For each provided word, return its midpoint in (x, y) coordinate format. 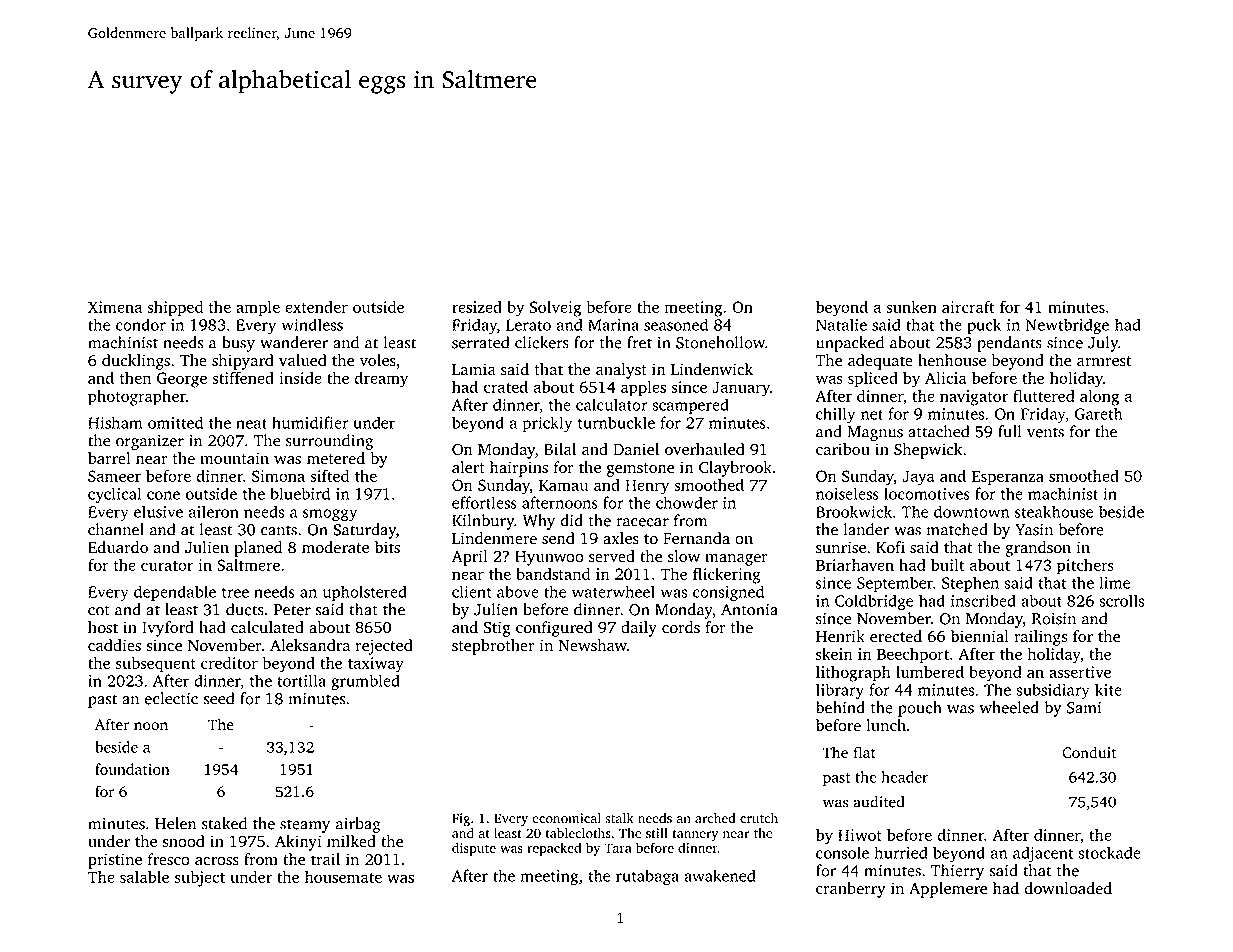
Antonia (749, 609)
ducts (245, 609)
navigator (974, 398)
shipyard (243, 362)
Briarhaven (855, 565)
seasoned (676, 324)
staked (224, 823)
